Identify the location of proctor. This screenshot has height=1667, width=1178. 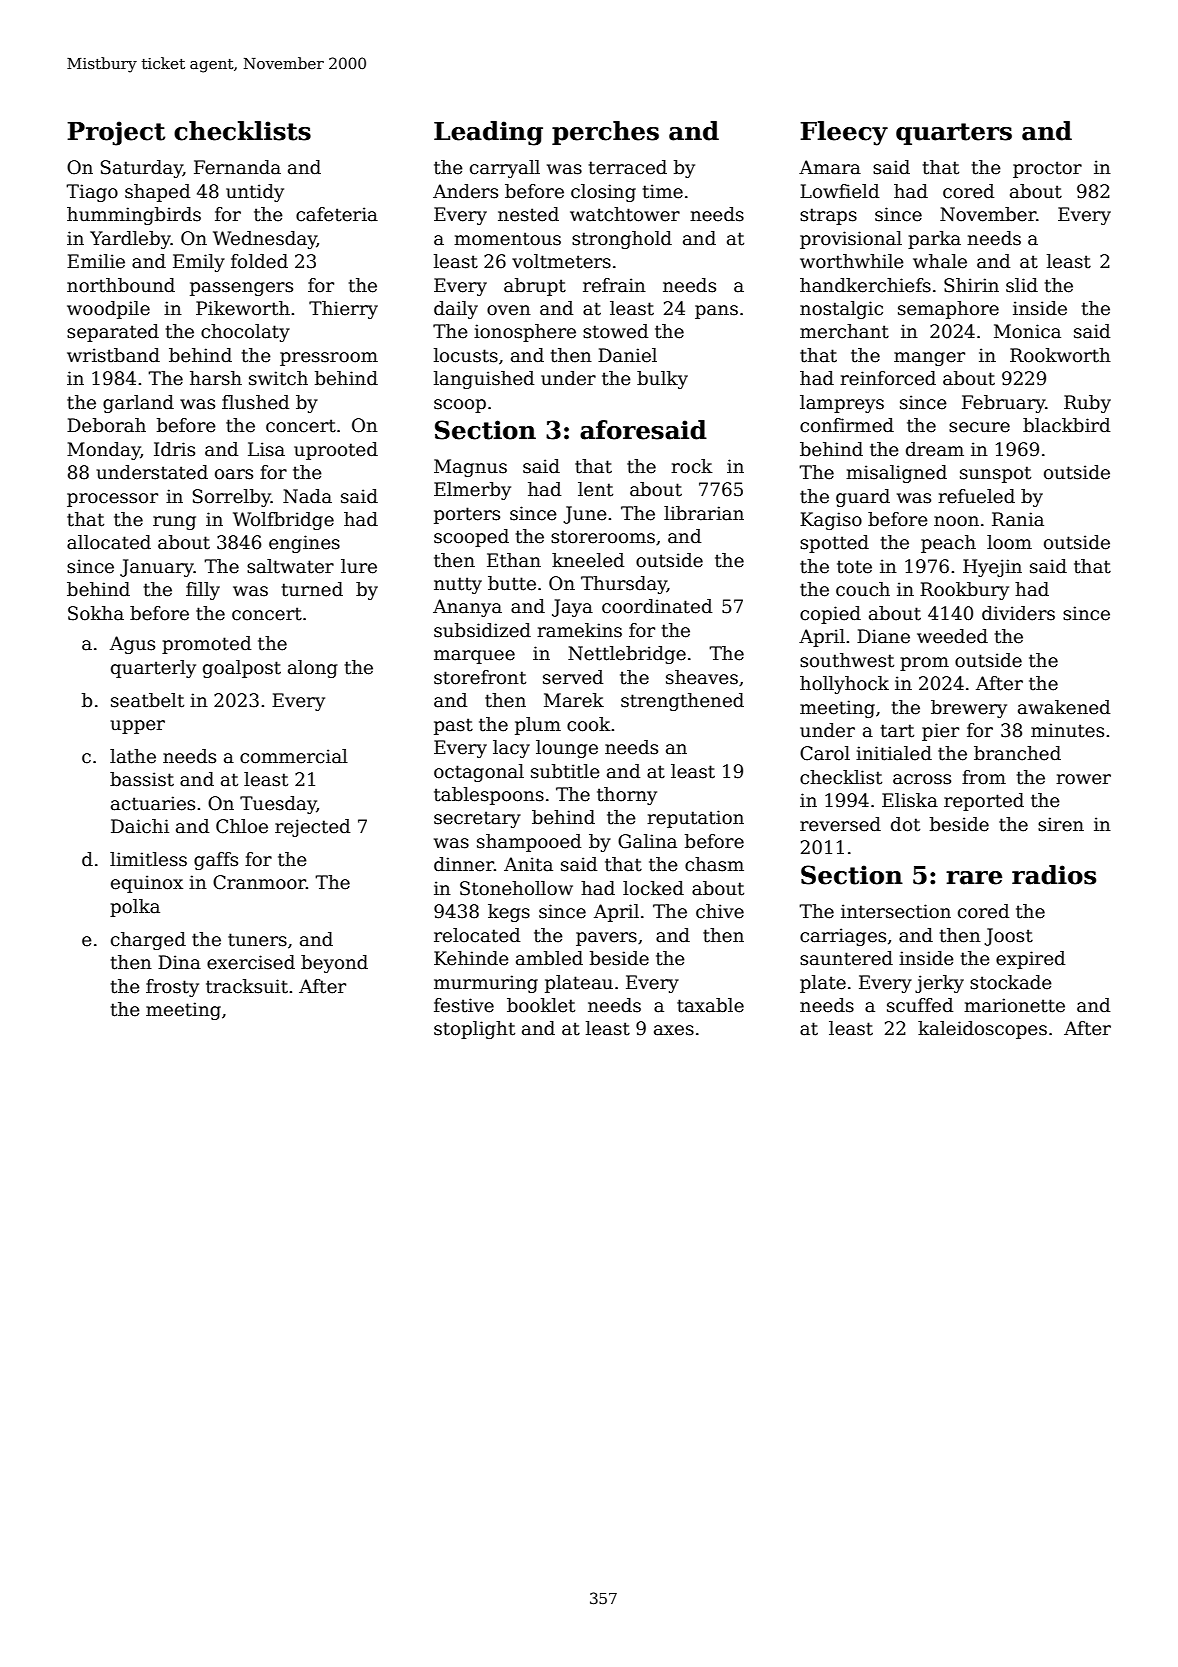
(1047, 169).
